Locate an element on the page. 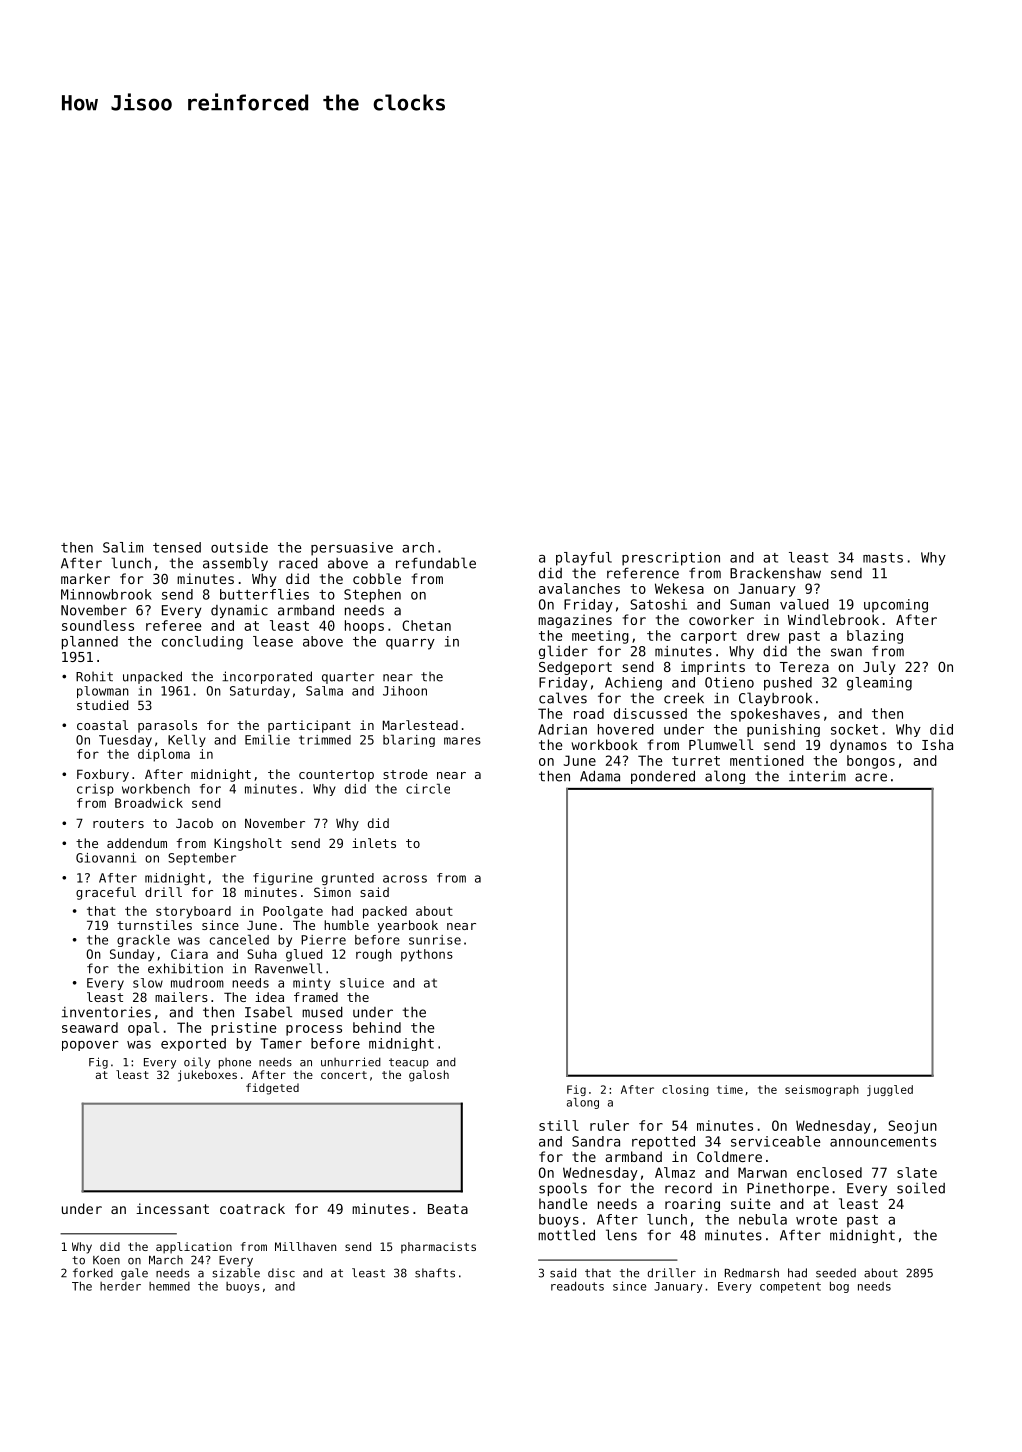 The height and width of the document is (1452, 1022). galosh is located at coordinates (429, 1076).
